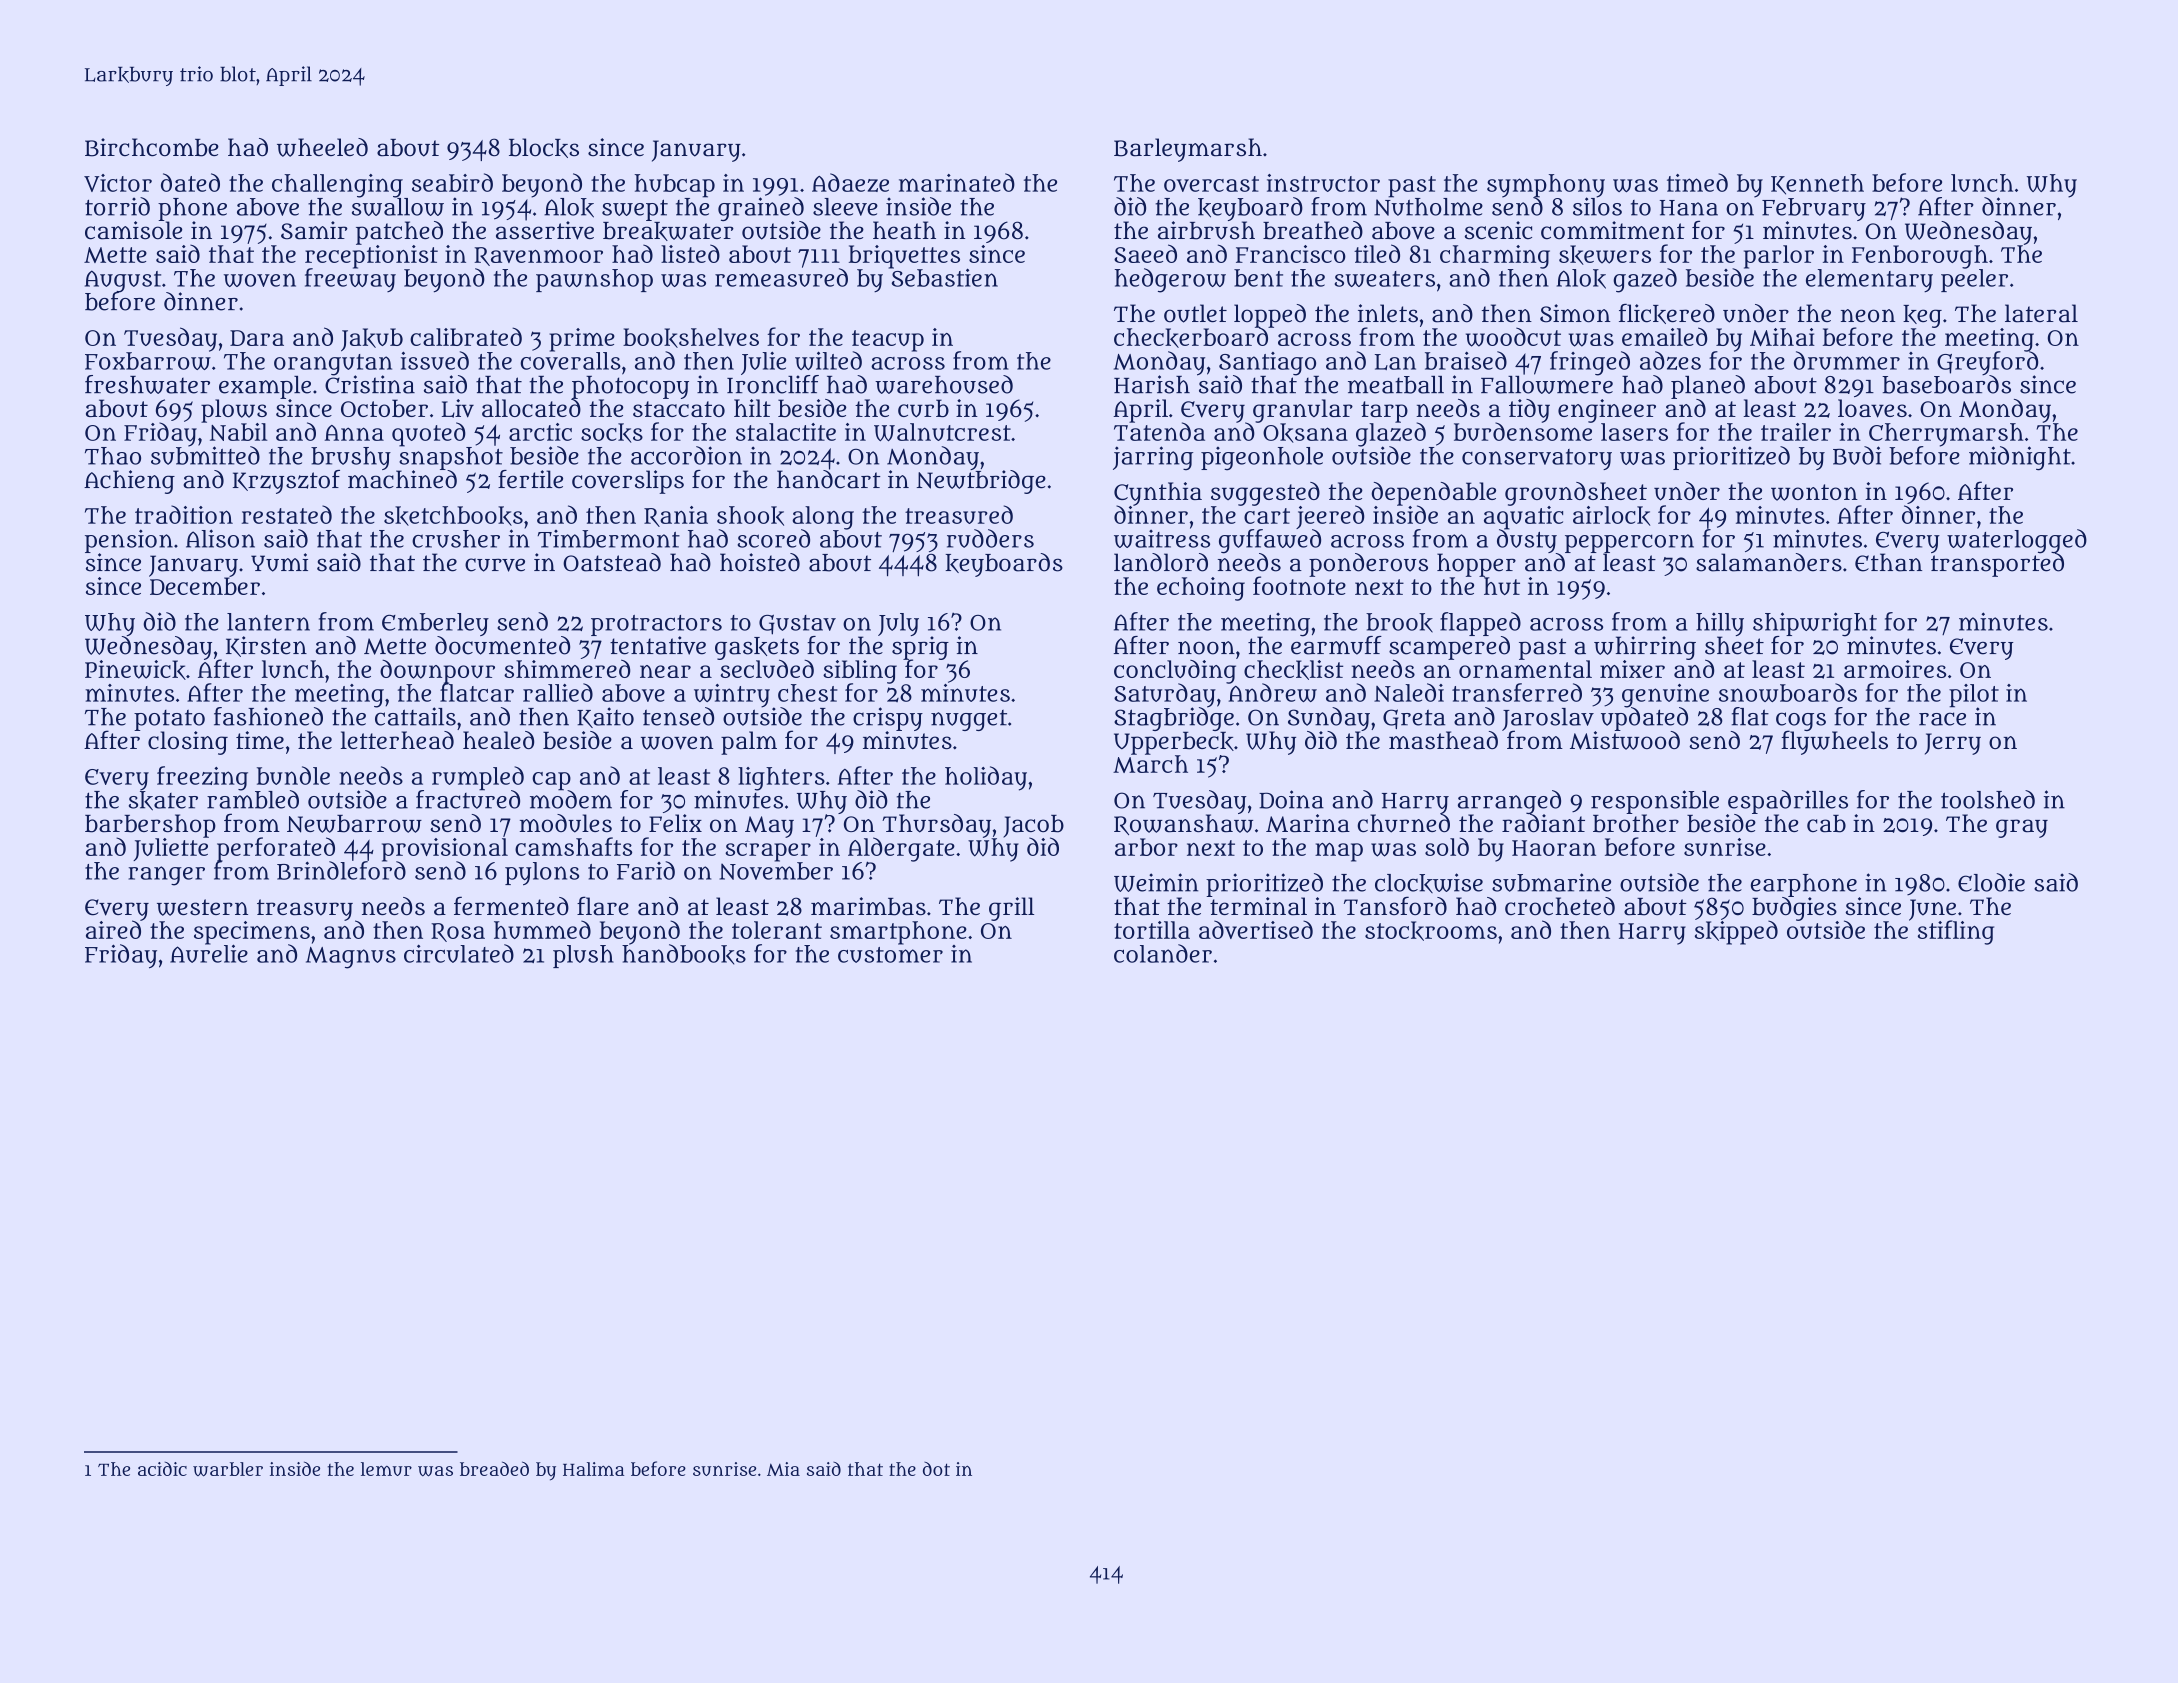 This screenshot has height=1683, width=2178. I want to click on dot, so click(936, 1469).
